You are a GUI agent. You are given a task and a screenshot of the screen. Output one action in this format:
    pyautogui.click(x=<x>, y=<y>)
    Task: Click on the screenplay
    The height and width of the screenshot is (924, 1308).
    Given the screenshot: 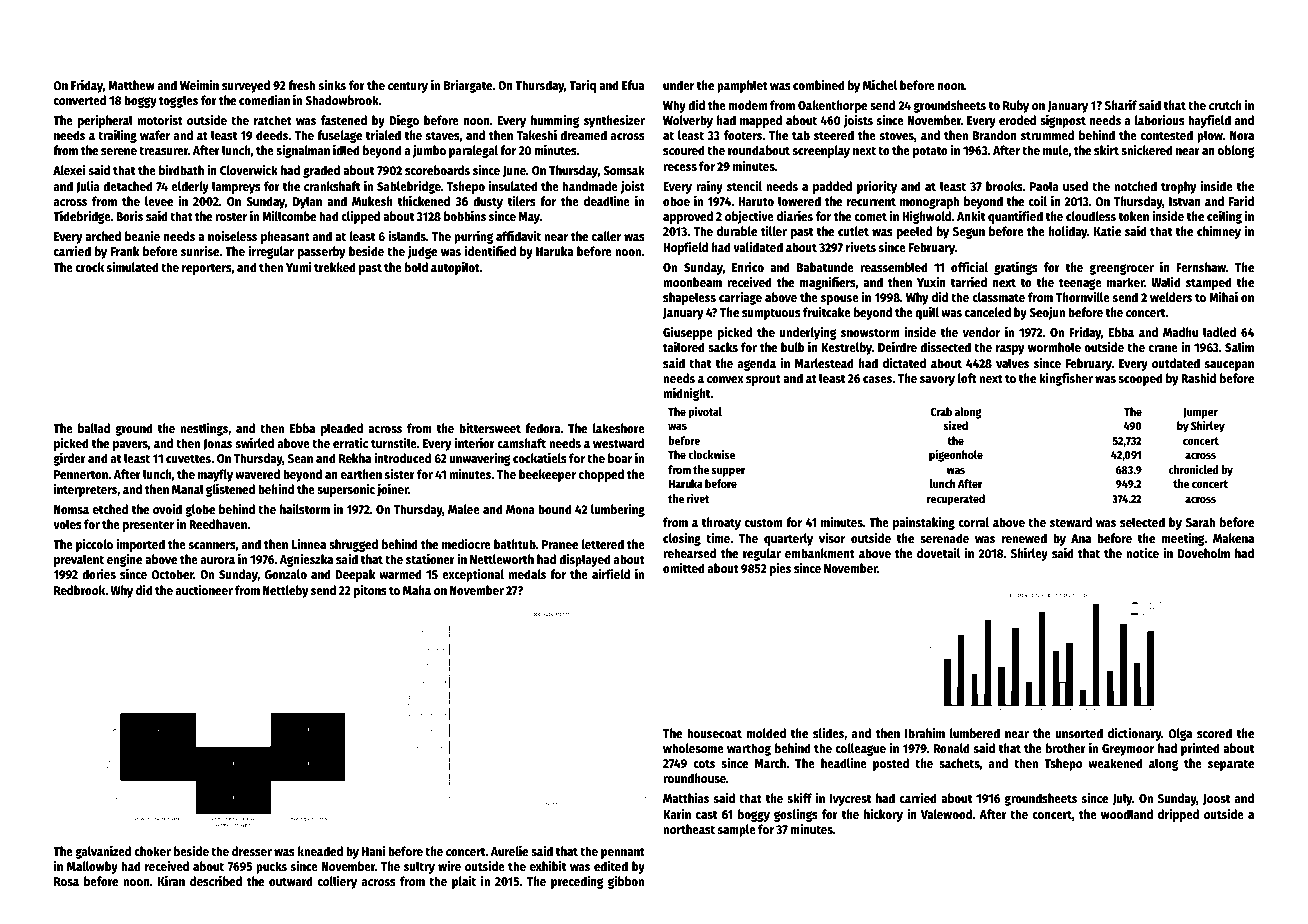 What is the action you would take?
    pyautogui.click(x=821, y=151)
